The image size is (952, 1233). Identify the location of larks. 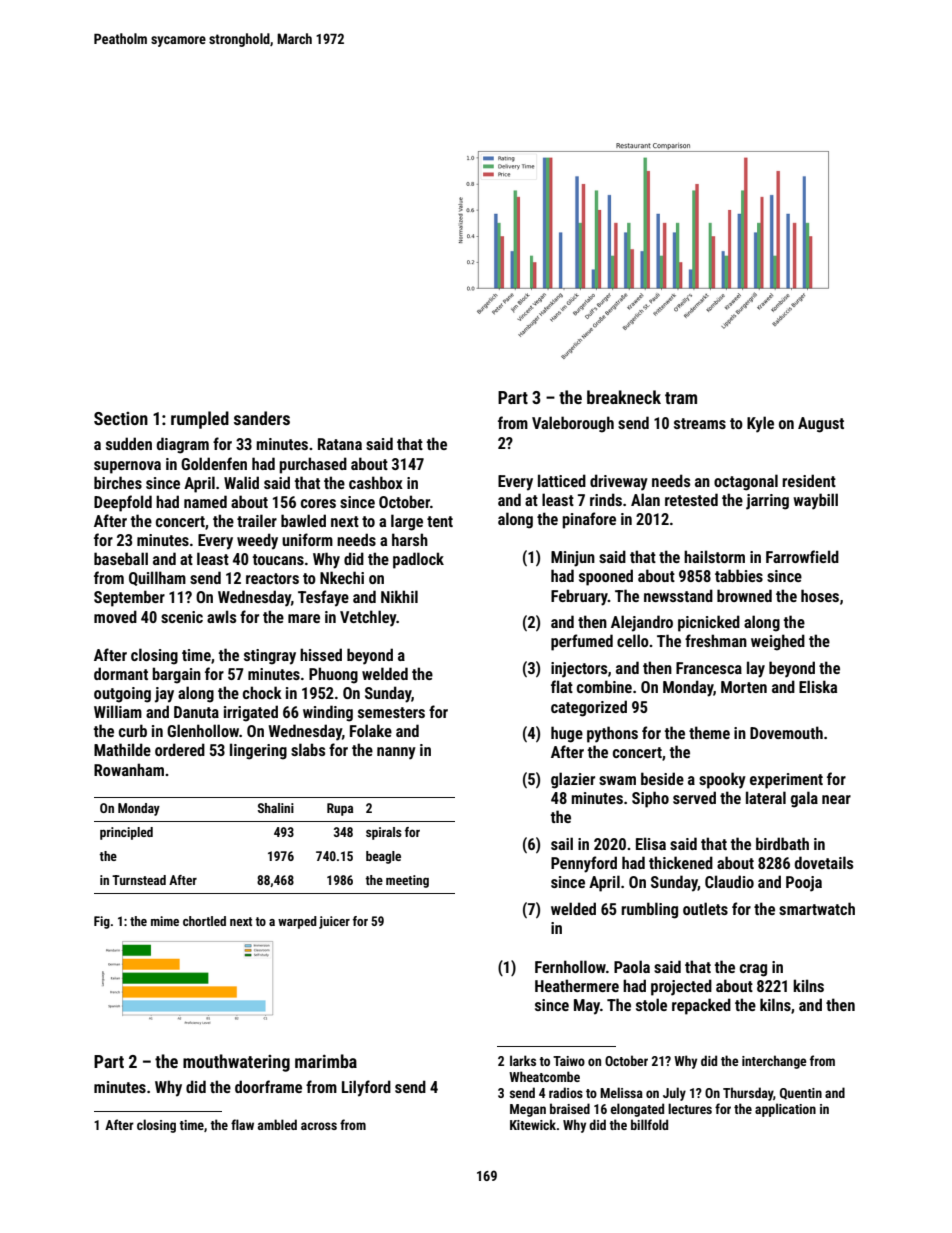
(523, 1060).
